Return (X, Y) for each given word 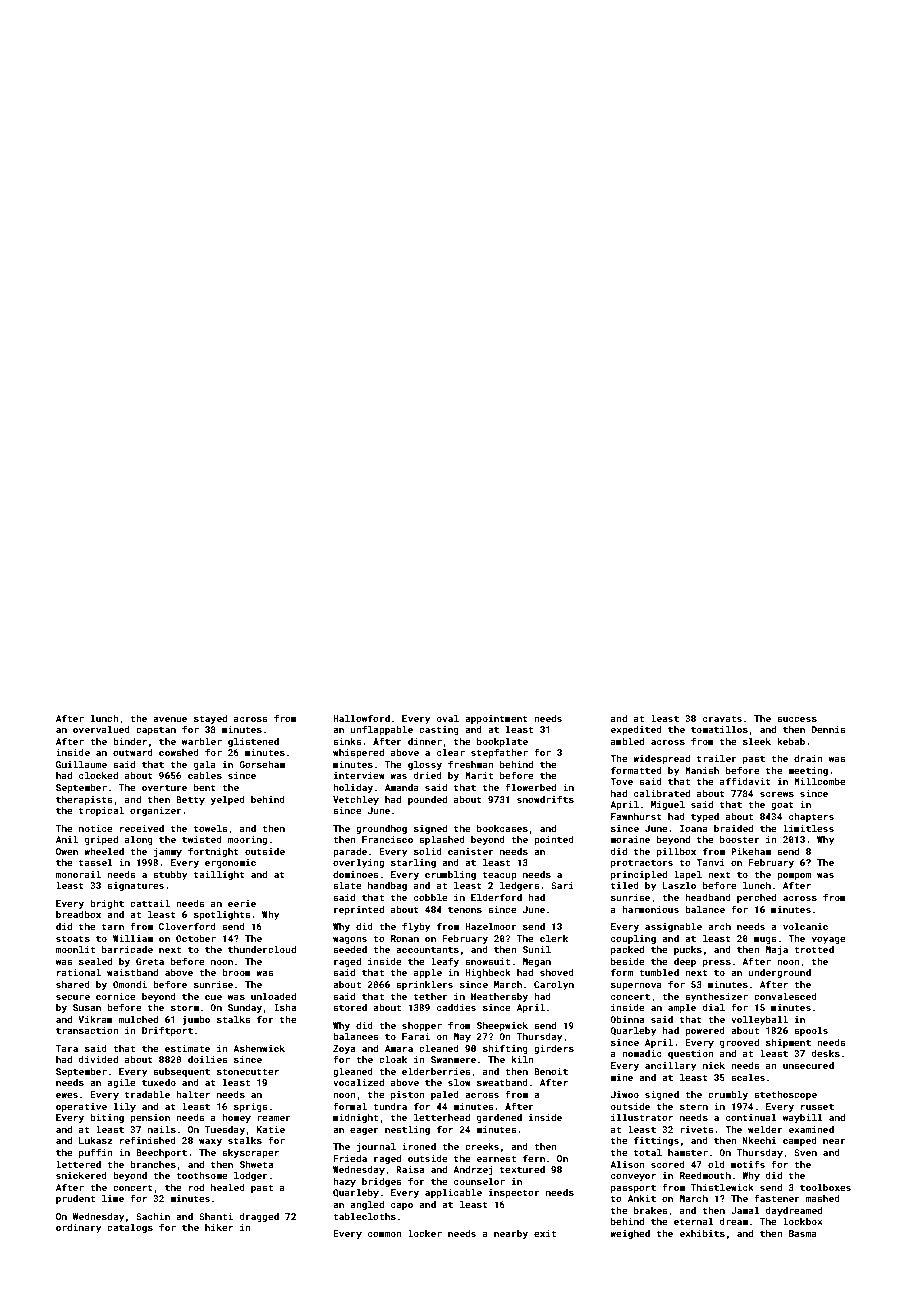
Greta (150, 961)
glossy (425, 765)
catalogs (130, 1228)
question (691, 1054)
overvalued (101, 729)
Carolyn (554, 985)
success (797, 719)
